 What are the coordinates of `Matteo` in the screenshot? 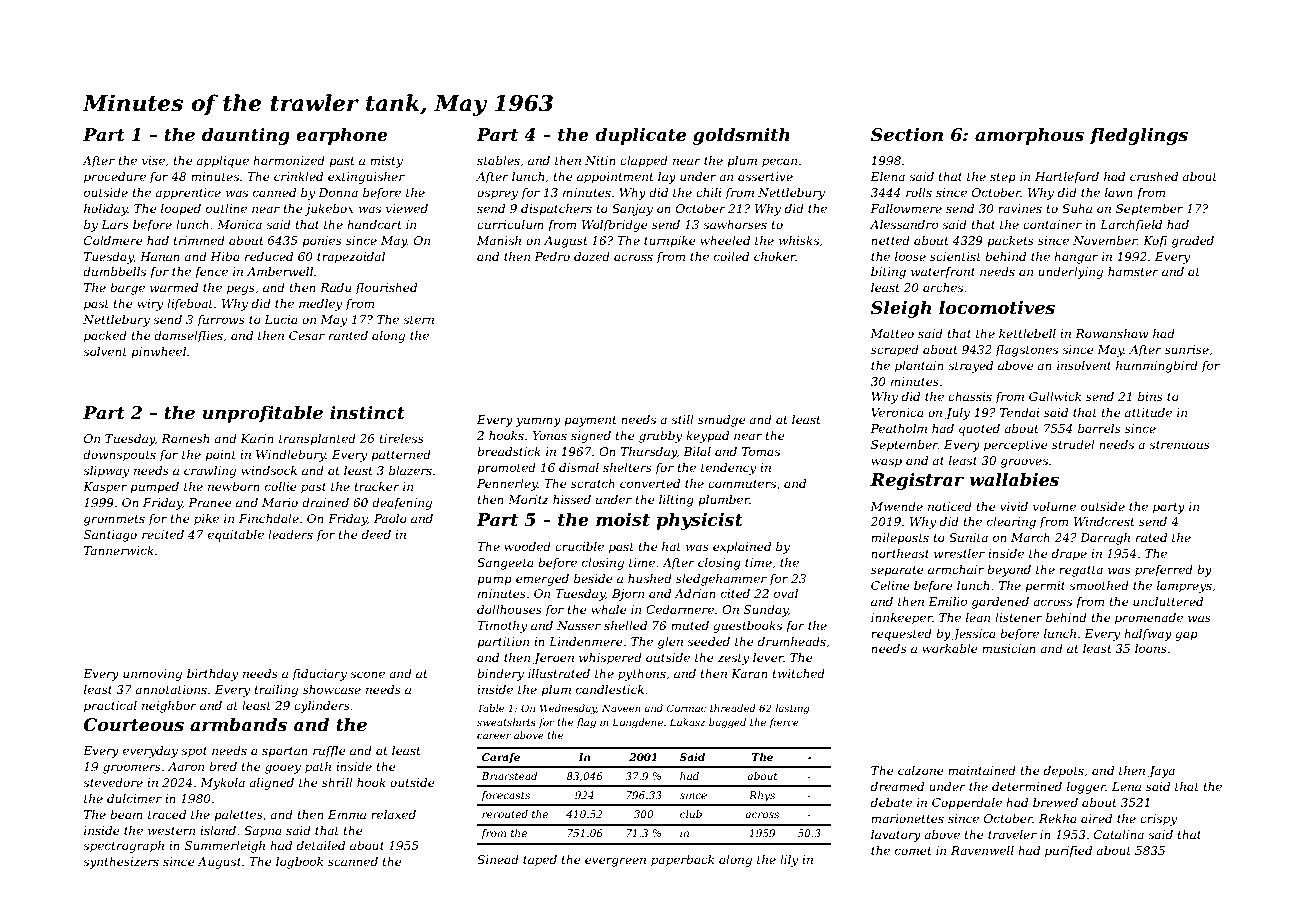 It's located at (892, 333).
